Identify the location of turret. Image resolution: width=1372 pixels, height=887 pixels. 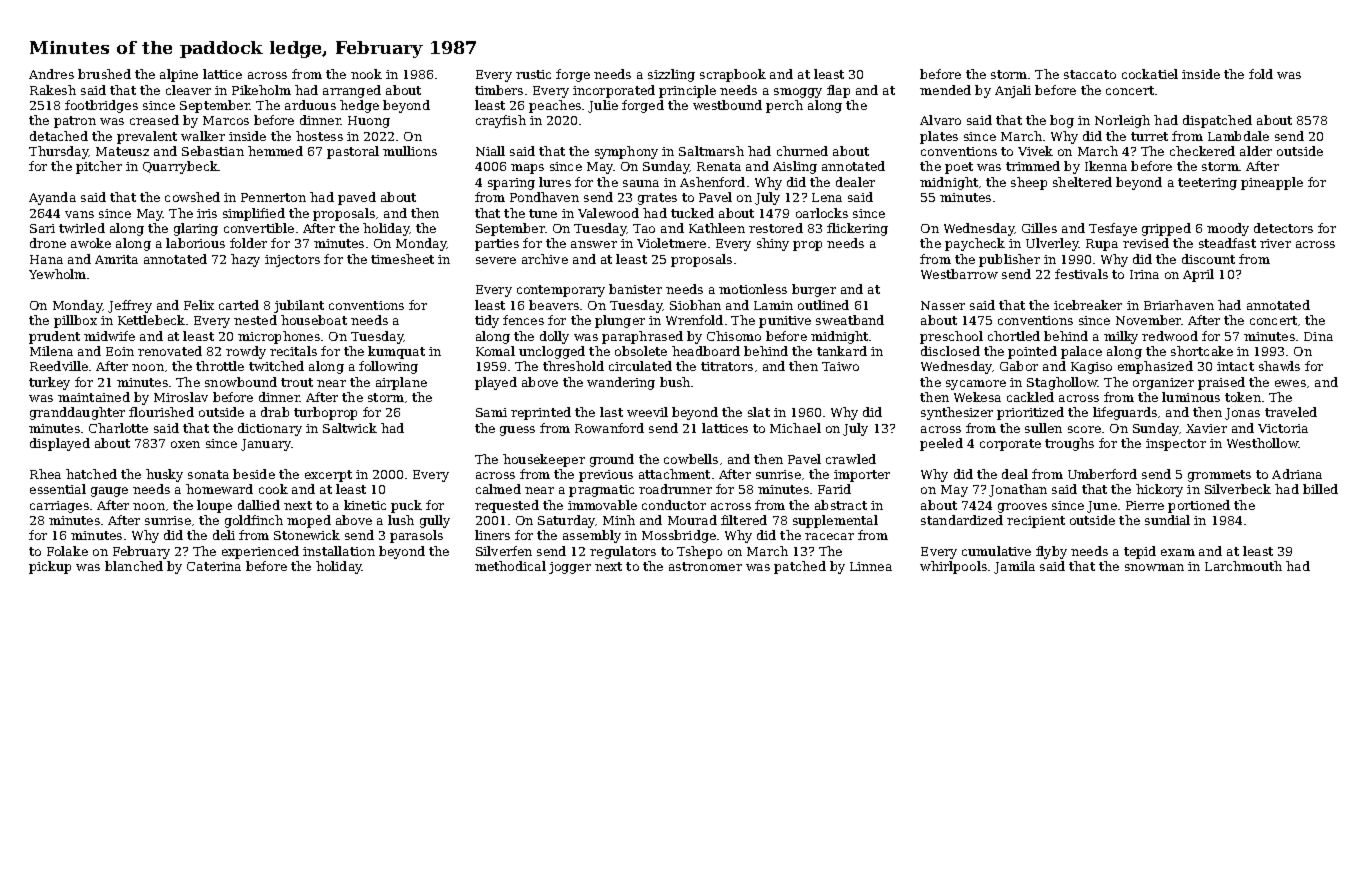
(1149, 136).
